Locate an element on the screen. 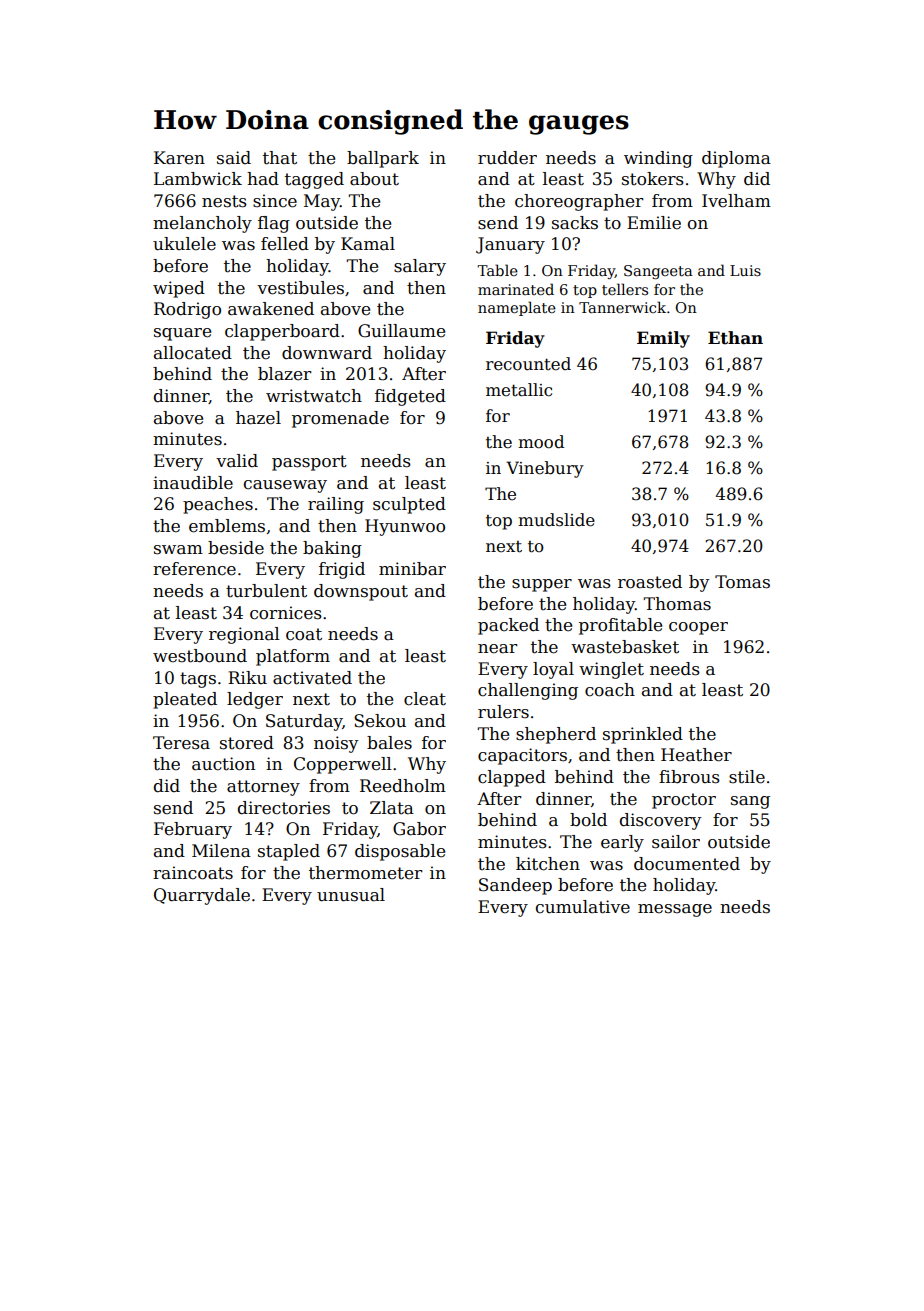  recounted is located at coordinates (528, 364).
